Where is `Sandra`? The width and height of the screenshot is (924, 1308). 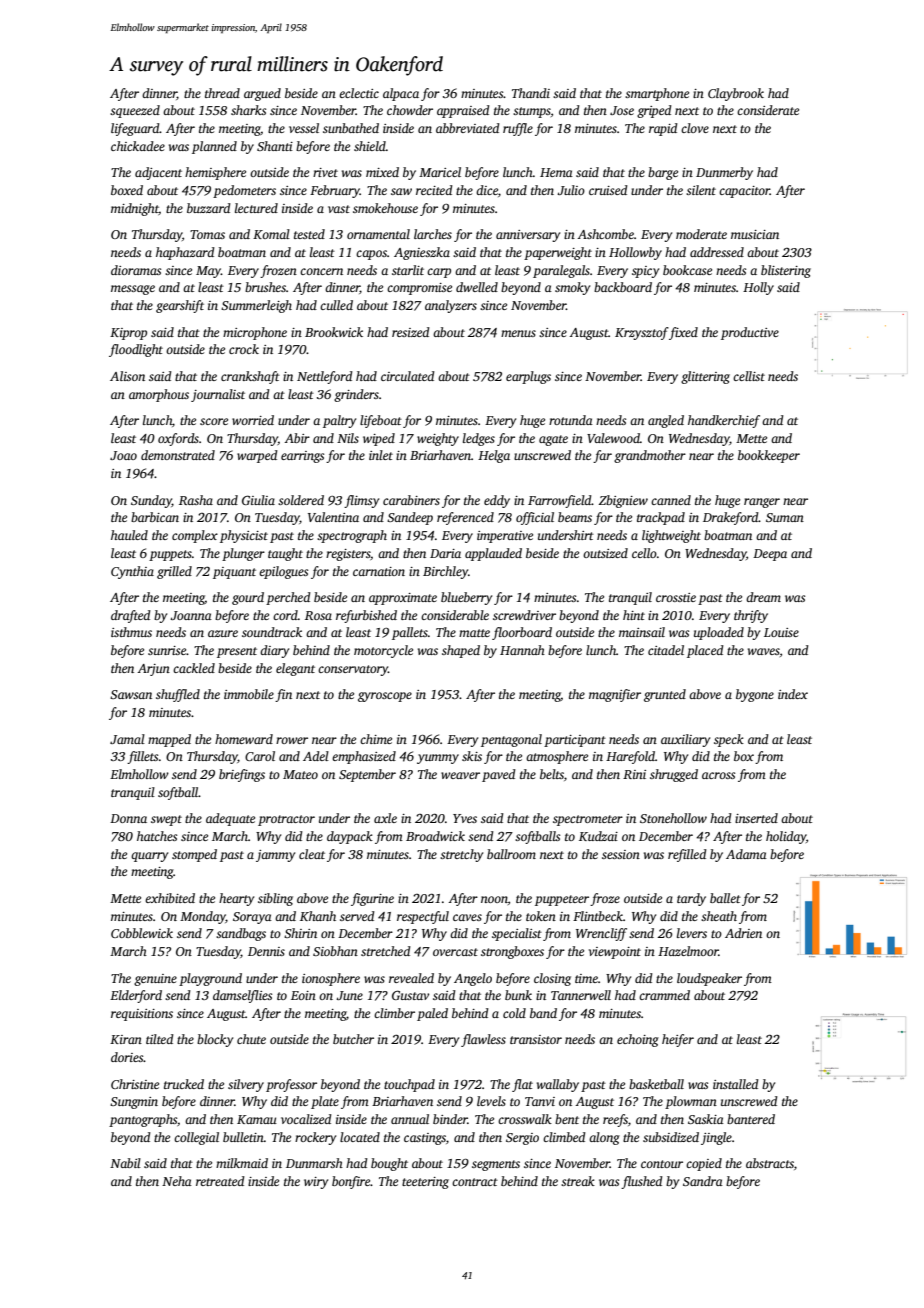
Sandra is located at coordinates (703, 1181).
